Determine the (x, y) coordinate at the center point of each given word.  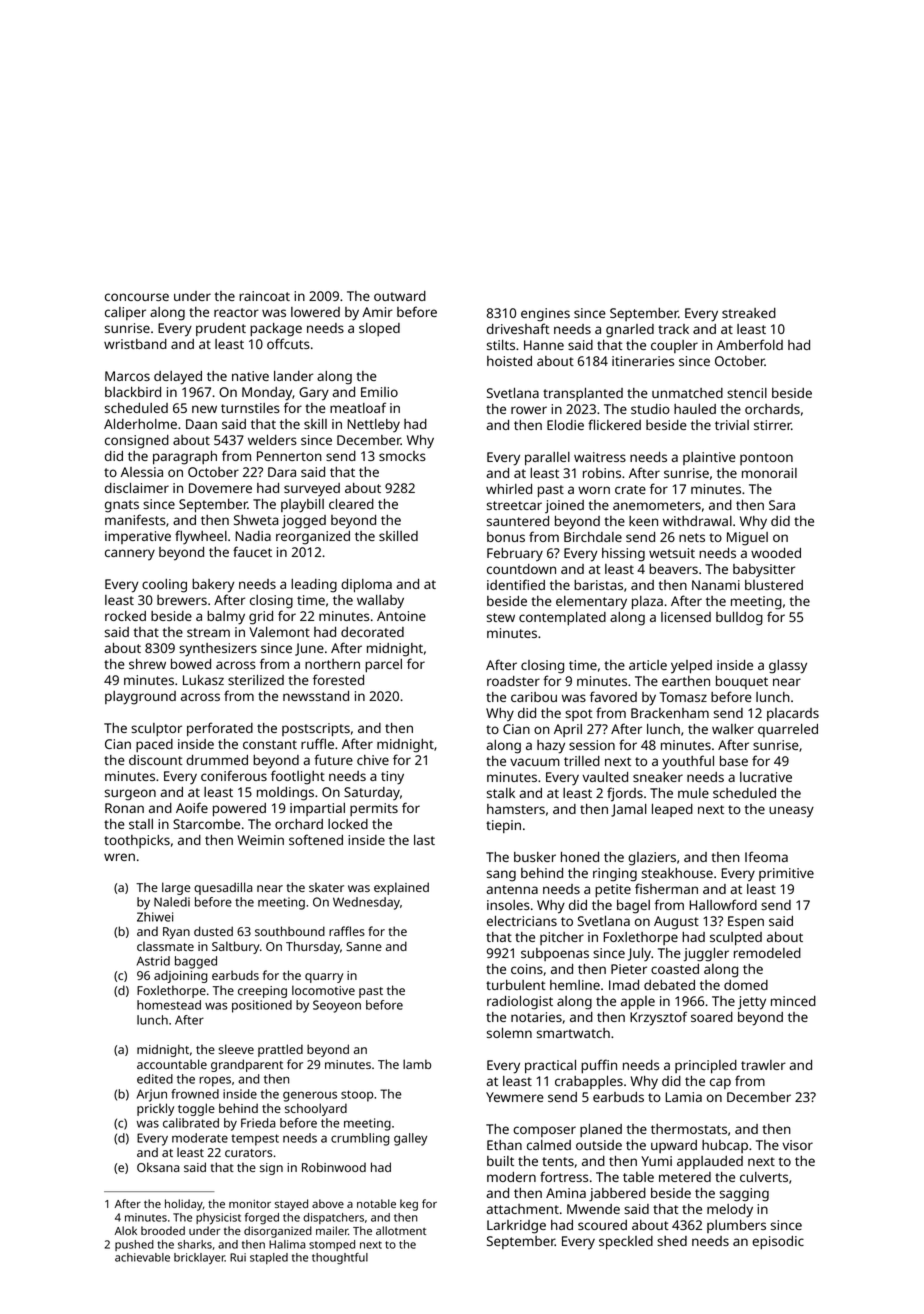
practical (550, 1066)
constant (270, 744)
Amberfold (750, 344)
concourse (137, 297)
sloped (379, 329)
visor (797, 1145)
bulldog (739, 619)
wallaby (380, 602)
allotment (401, 1230)
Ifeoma (766, 856)
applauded (710, 1162)
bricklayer (199, 1259)
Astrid (153, 961)
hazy (551, 747)
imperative (138, 537)
